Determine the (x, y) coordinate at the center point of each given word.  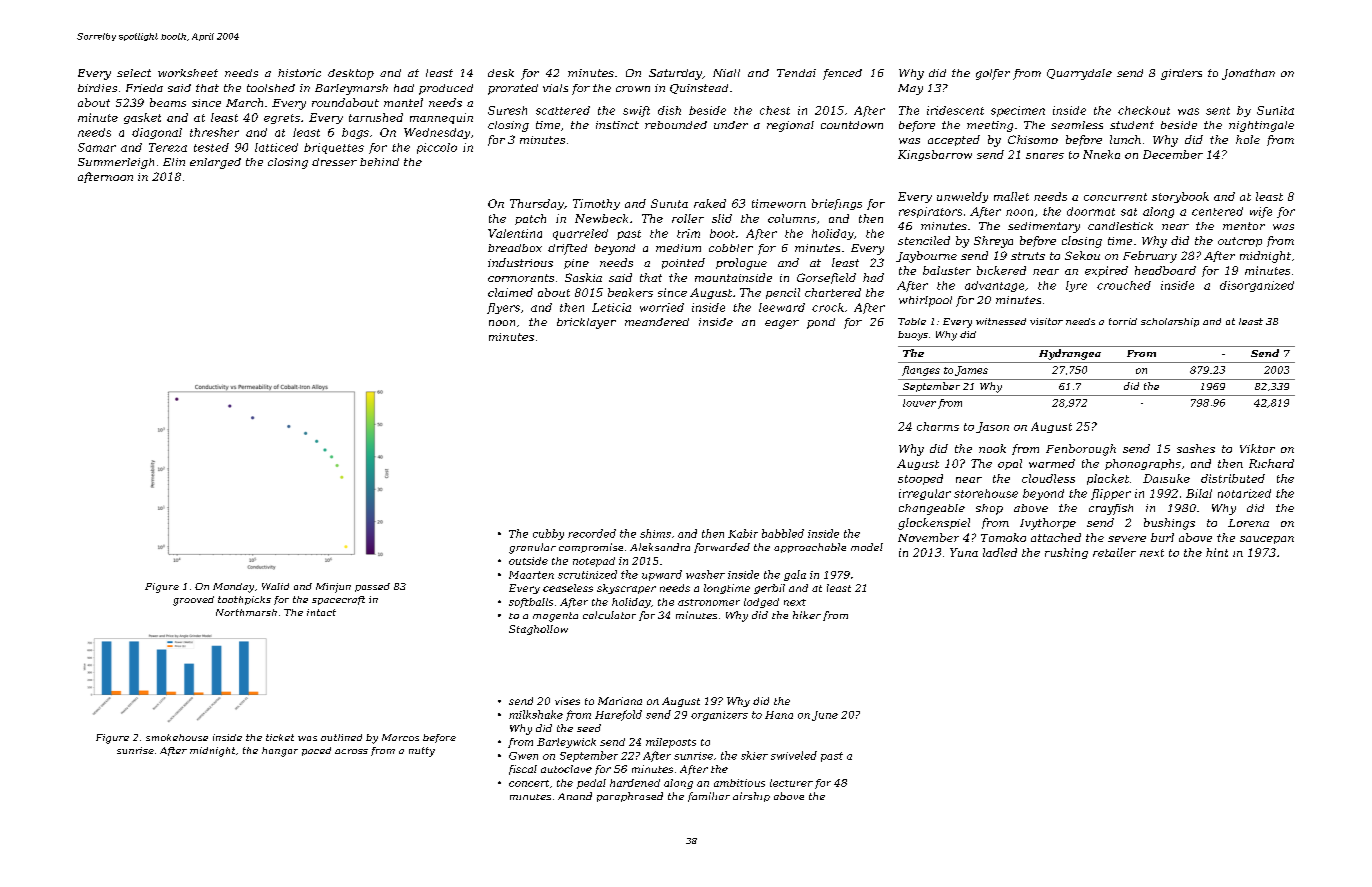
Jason (992, 427)
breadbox (515, 248)
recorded (592, 533)
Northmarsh (246, 612)
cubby (548, 534)
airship (751, 797)
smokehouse (177, 737)
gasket (142, 118)
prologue (741, 264)
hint (1217, 552)
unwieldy (962, 197)
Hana (779, 715)
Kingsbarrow (935, 155)
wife (1261, 212)
